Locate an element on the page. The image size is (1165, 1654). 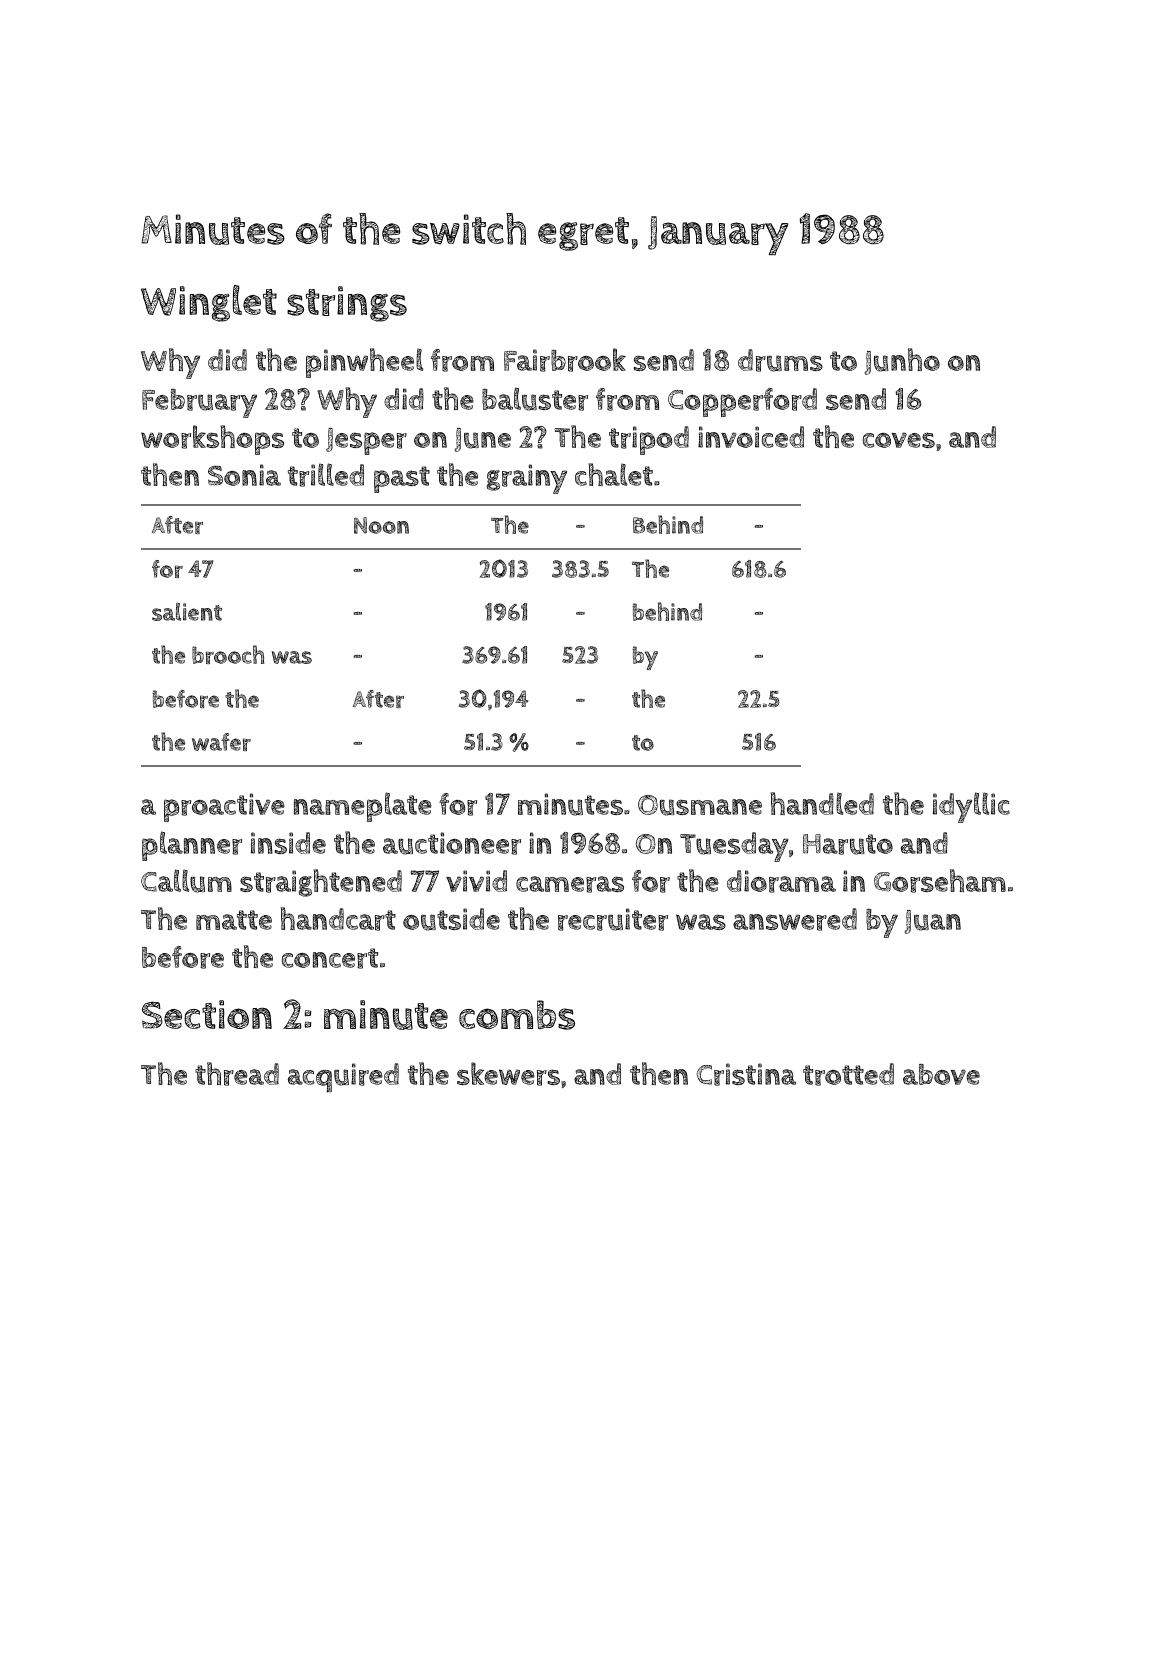
acquired is located at coordinates (343, 1078).
